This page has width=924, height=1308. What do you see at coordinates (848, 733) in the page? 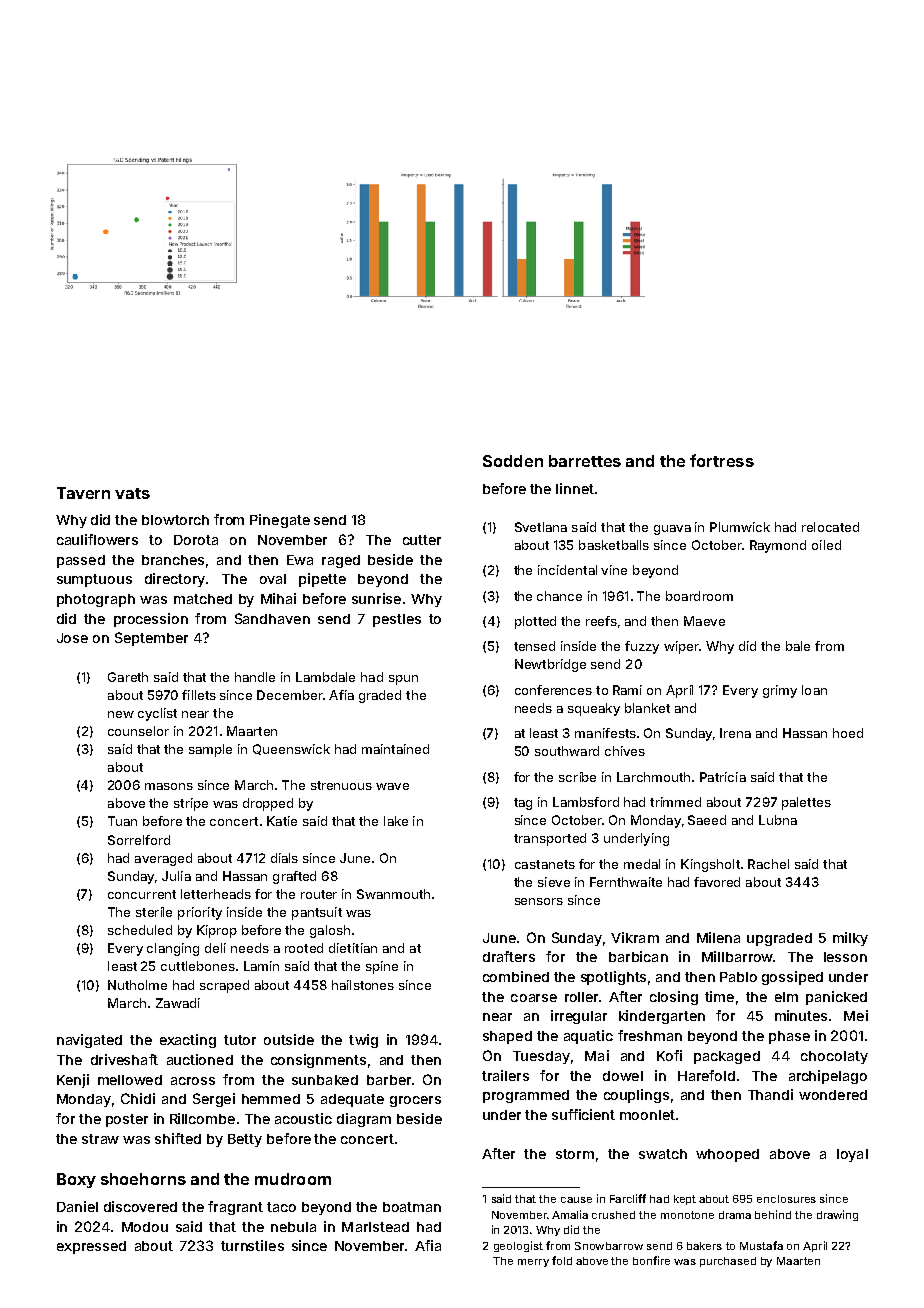
I see `hoed` at bounding box center [848, 733].
